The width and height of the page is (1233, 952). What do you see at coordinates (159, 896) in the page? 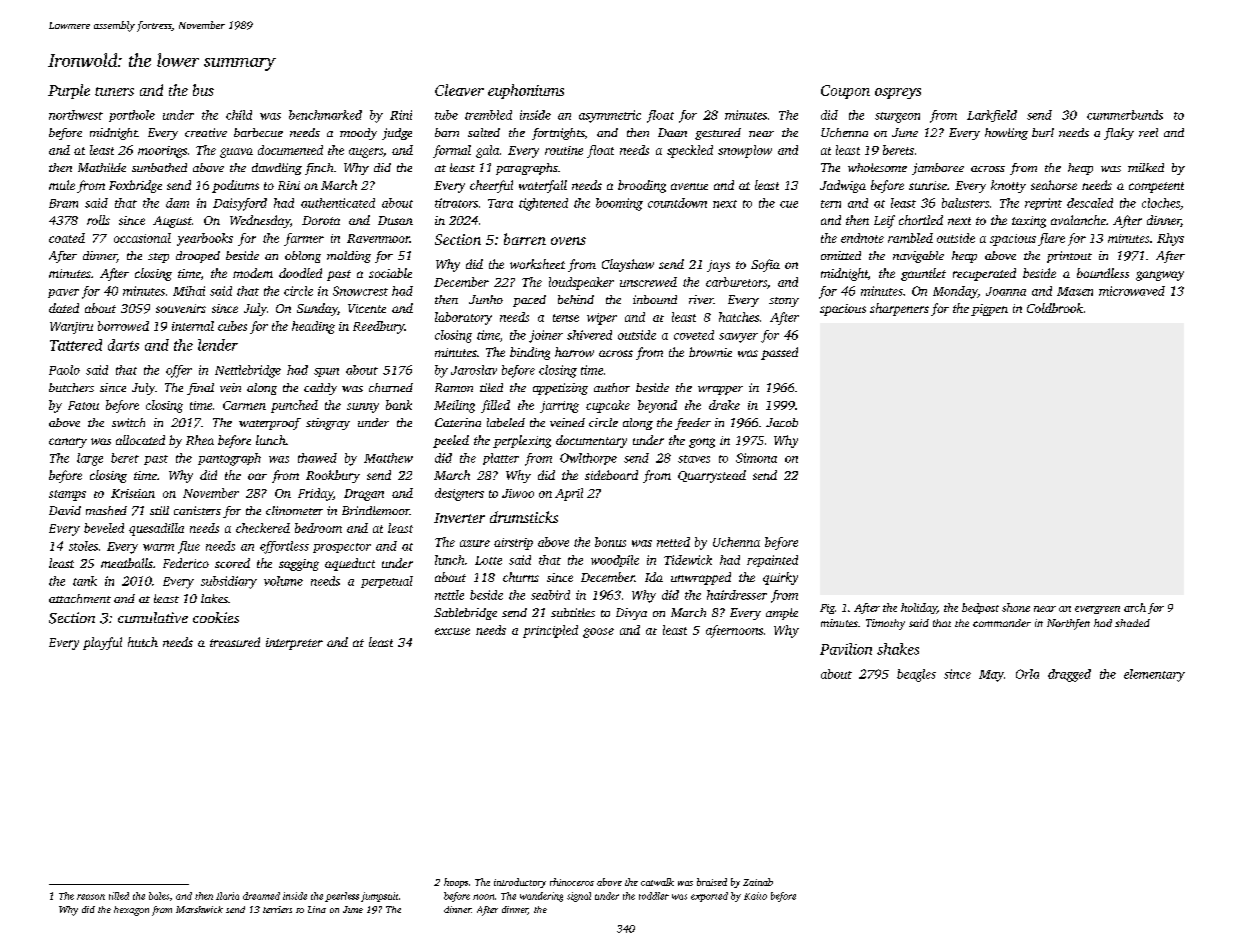
I see `bales` at bounding box center [159, 896].
